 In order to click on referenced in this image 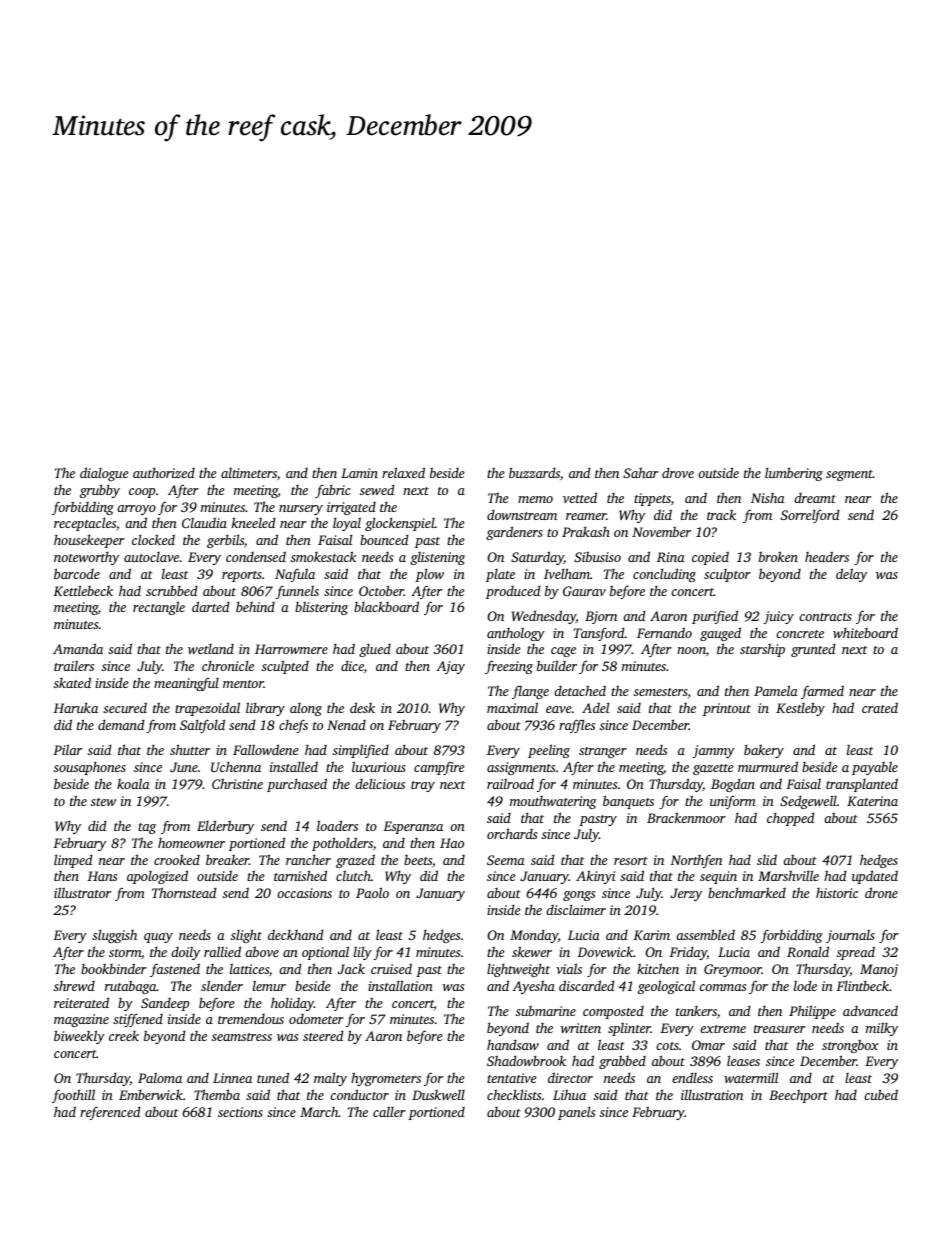, I will do `click(110, 1113)`.
